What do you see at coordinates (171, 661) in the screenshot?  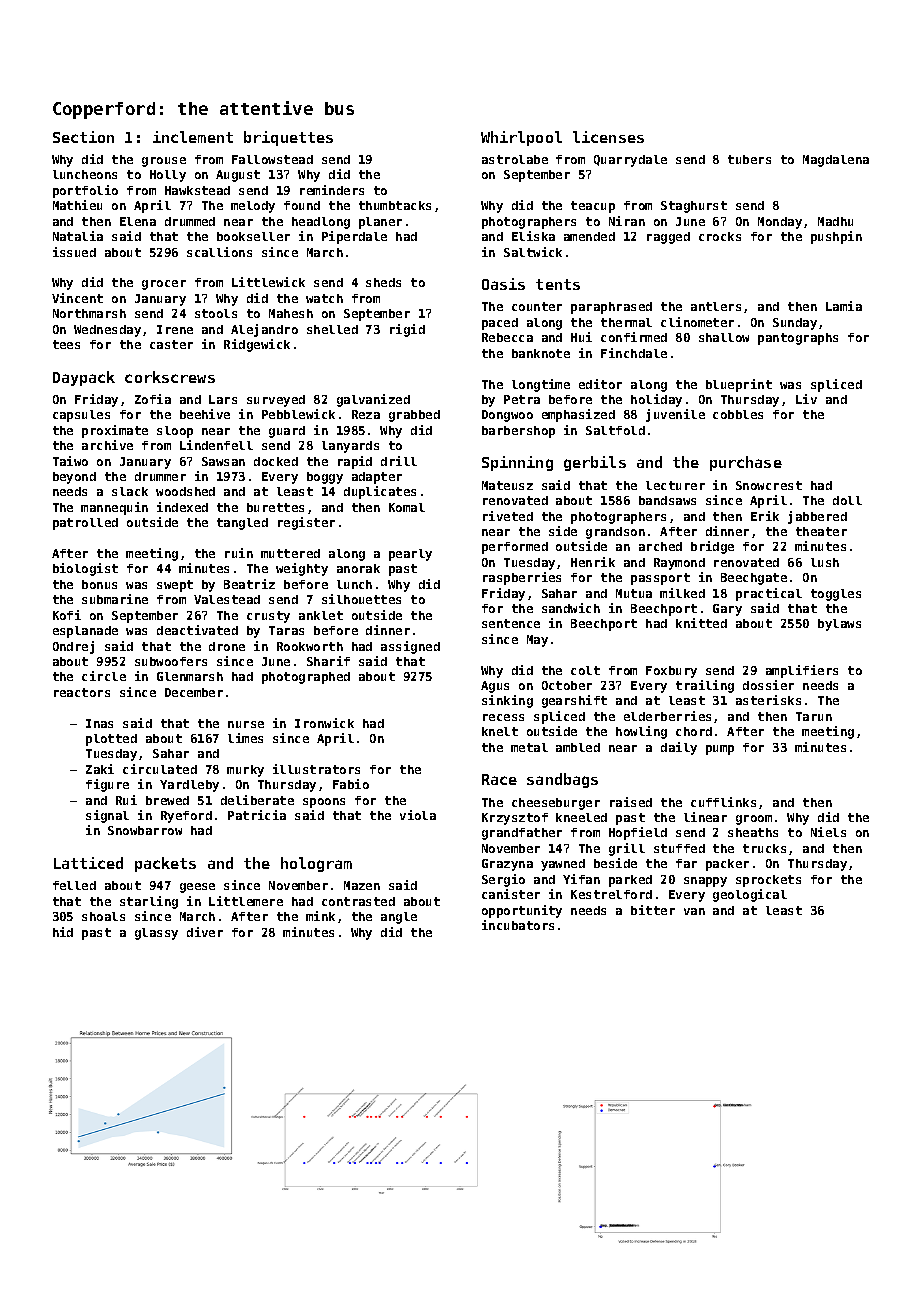 I see `subwoofers` at bounding box center [171, 661].
